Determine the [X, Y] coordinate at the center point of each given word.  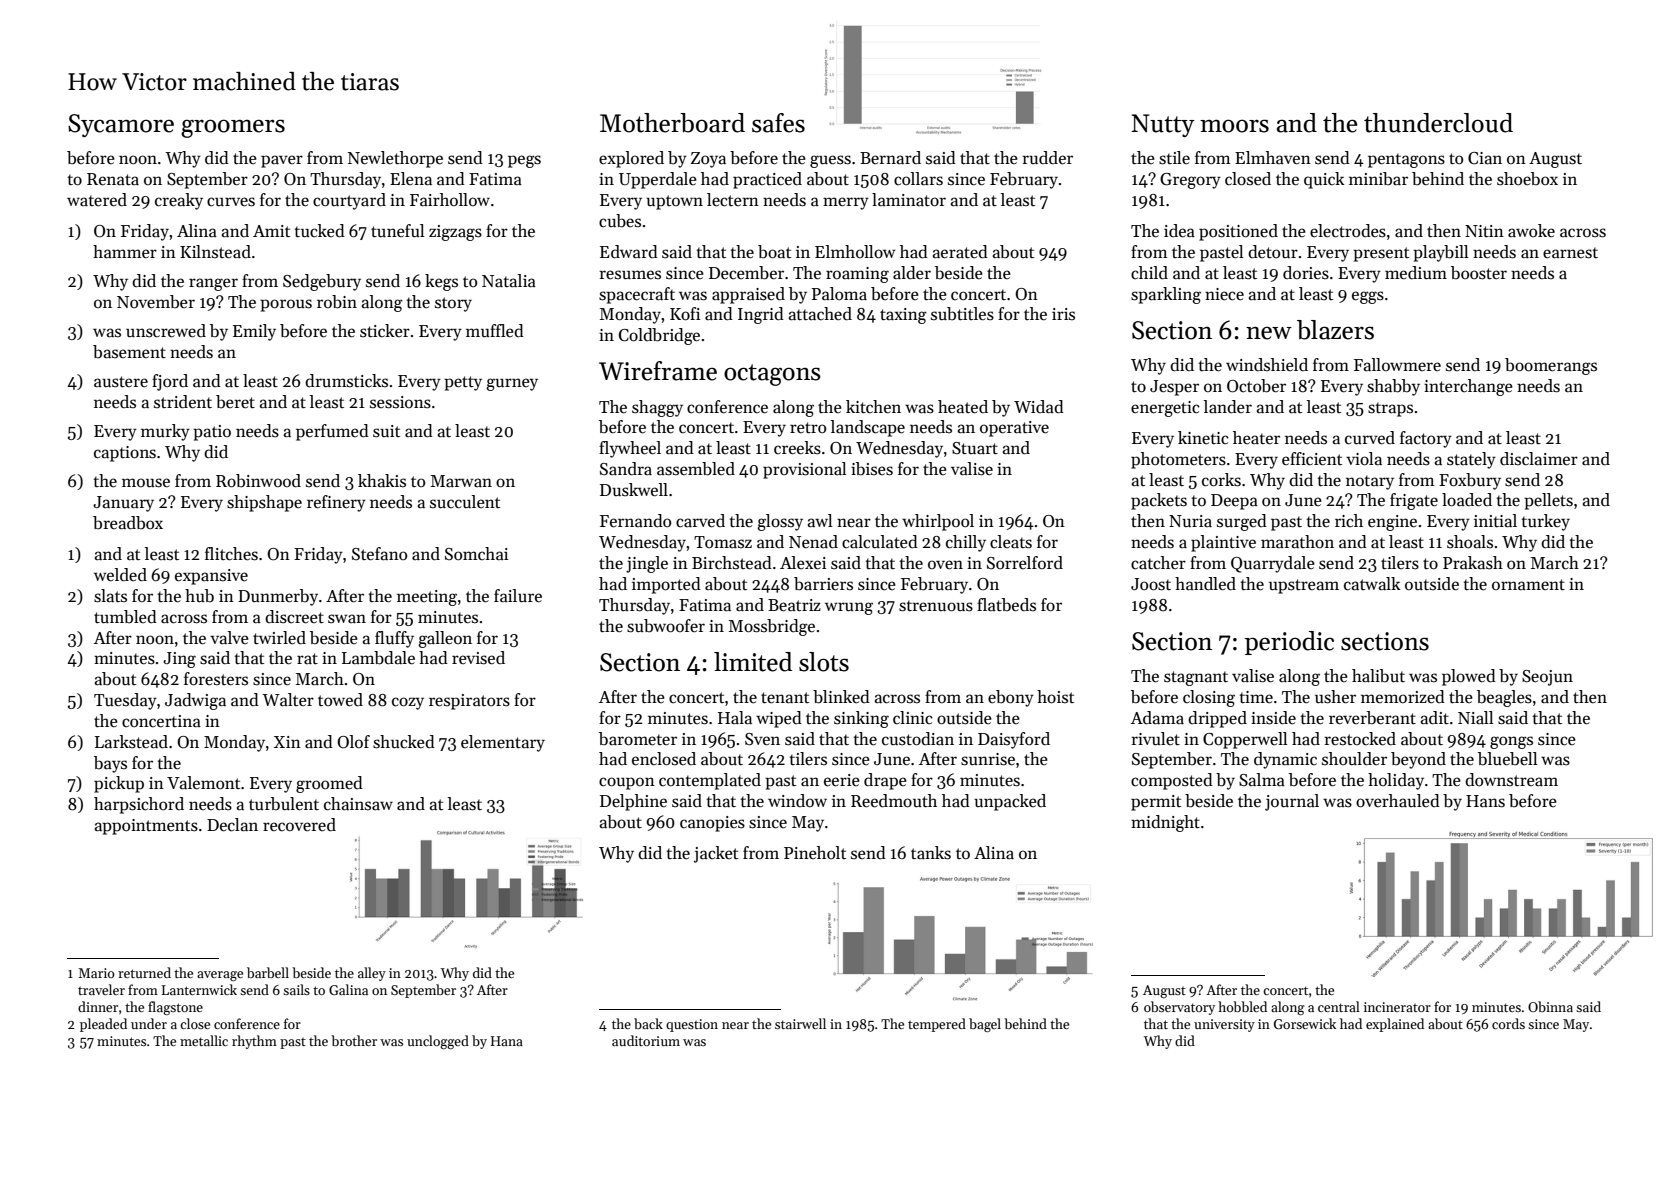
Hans [1485, 801]
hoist [1055, 697]
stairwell [800, 1023]
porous [286, 305]
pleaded [103, 1025]
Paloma [839, 294]
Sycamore [121, 125]
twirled [279, 638]
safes [778, 123]
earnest [1570, 253]
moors [1234, 126]
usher [1335, 697]
